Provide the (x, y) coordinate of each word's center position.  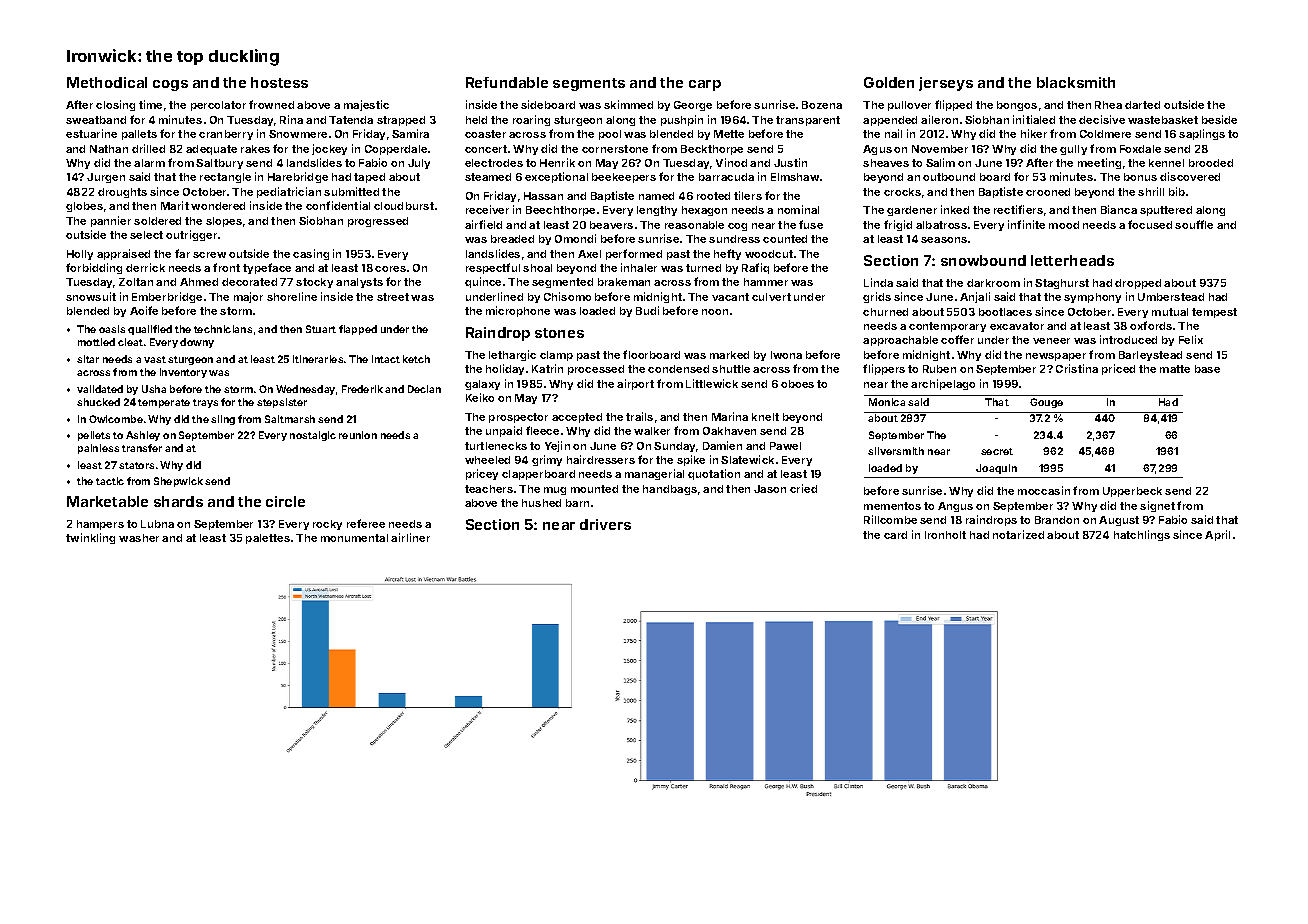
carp (705, 85)
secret (997, 451)
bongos (1017, 106)
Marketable (107, 501)
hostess (279, 82)
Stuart (321, 329)
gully (1073, 150)
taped (369, 178)
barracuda (726, 177)
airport (635, 384)
